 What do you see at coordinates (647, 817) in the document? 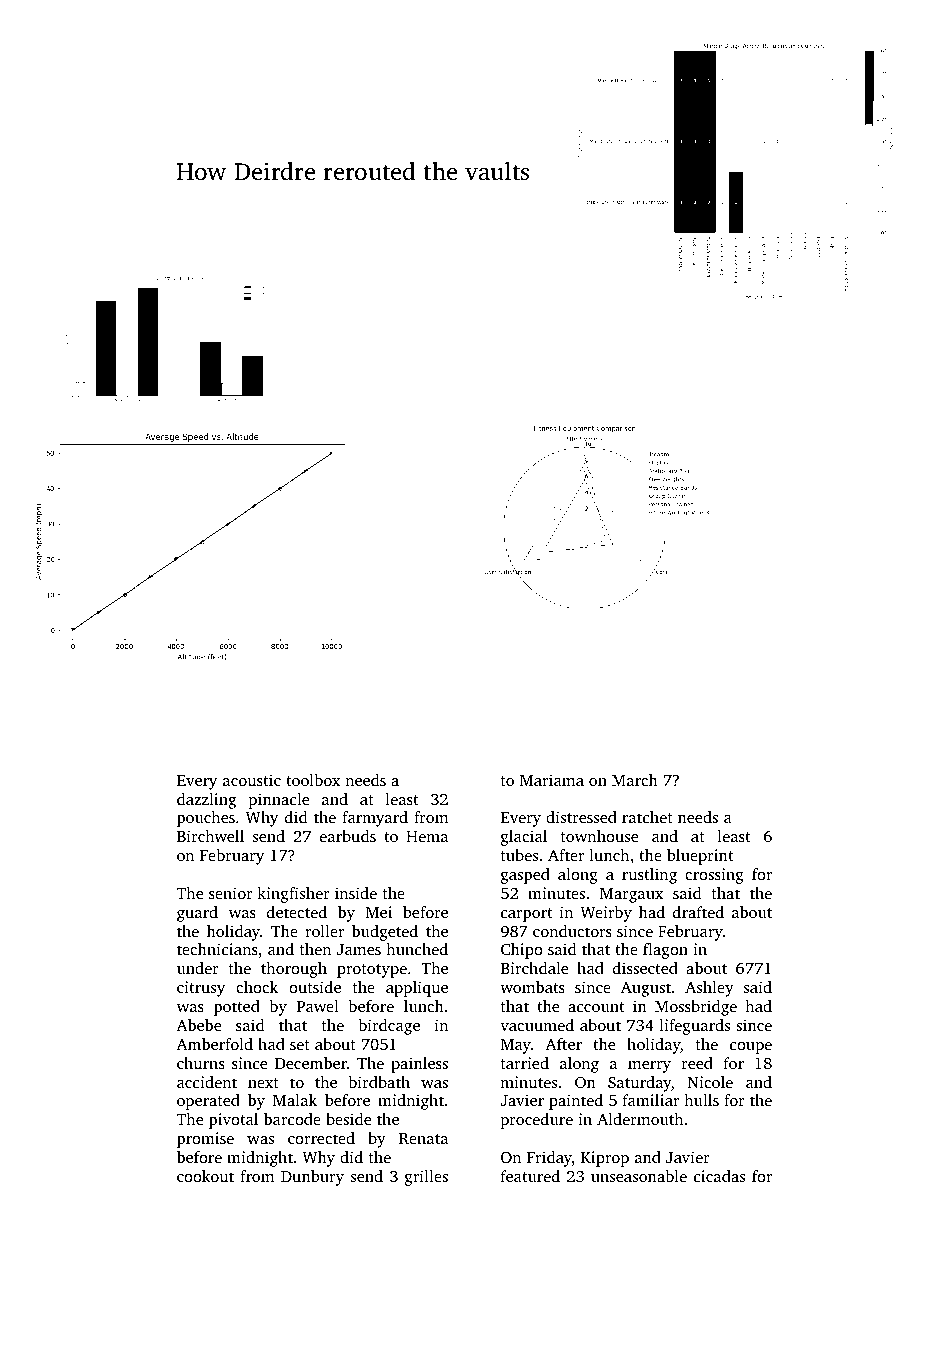
I see `ratchet` at bounding box center [647, 817].
